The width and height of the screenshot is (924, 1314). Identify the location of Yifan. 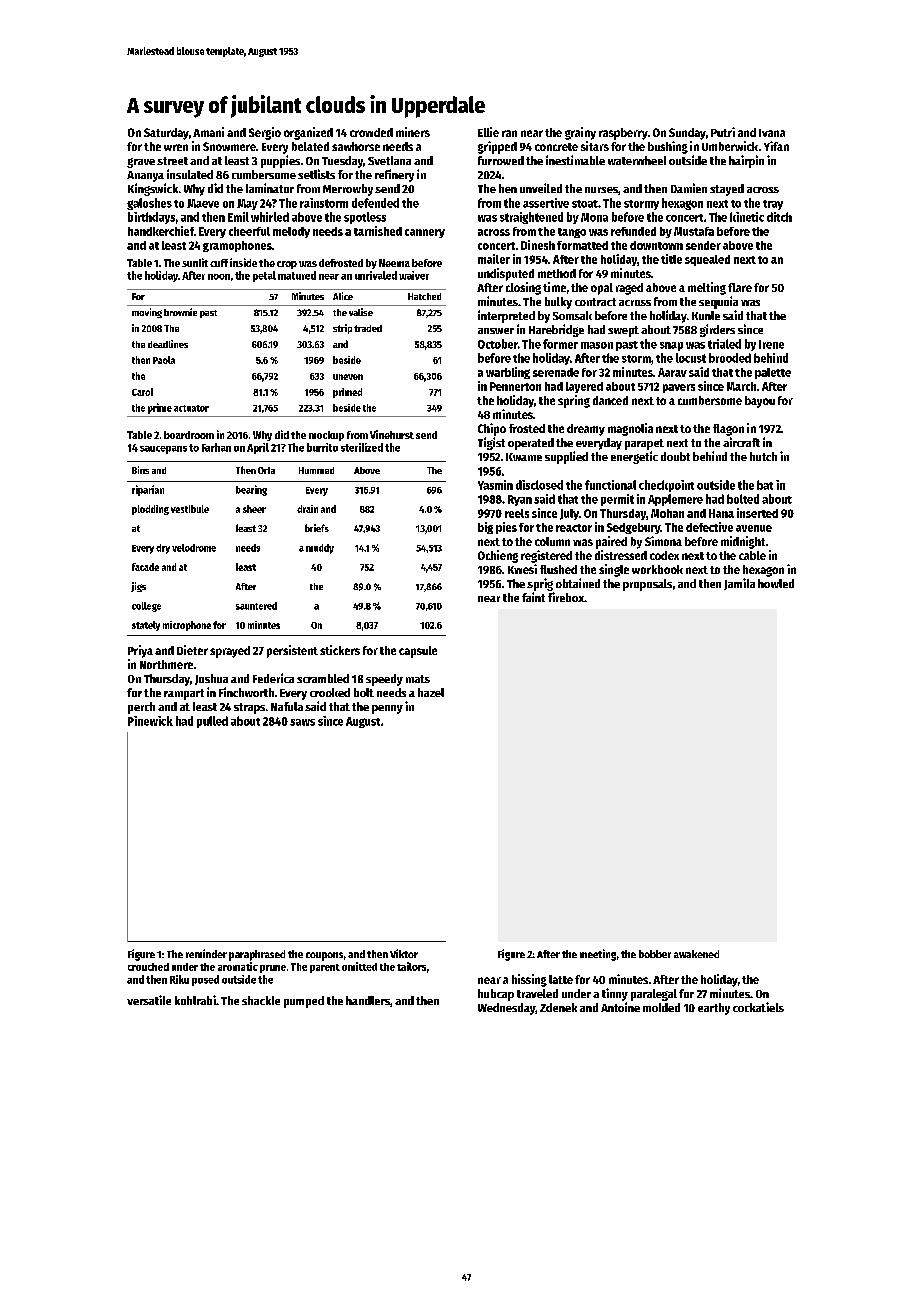
(776, 146).
